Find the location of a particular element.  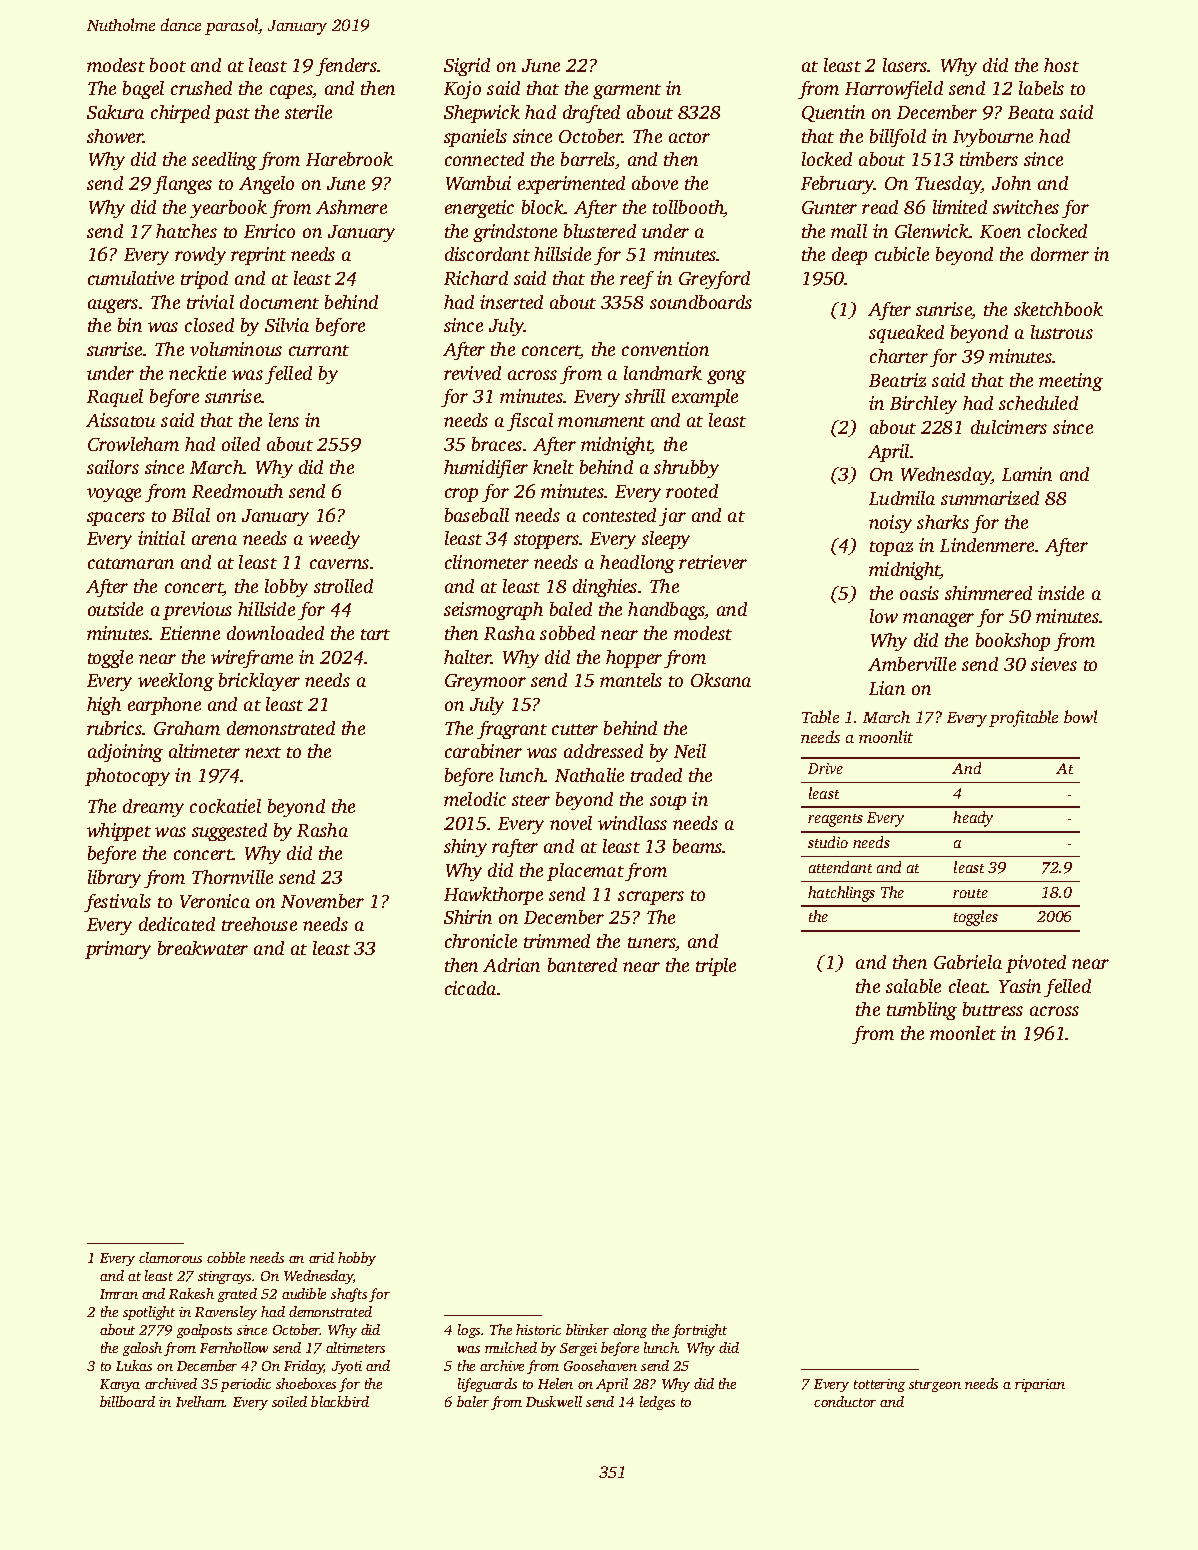

blustered is located at coordinates (600, 231).
